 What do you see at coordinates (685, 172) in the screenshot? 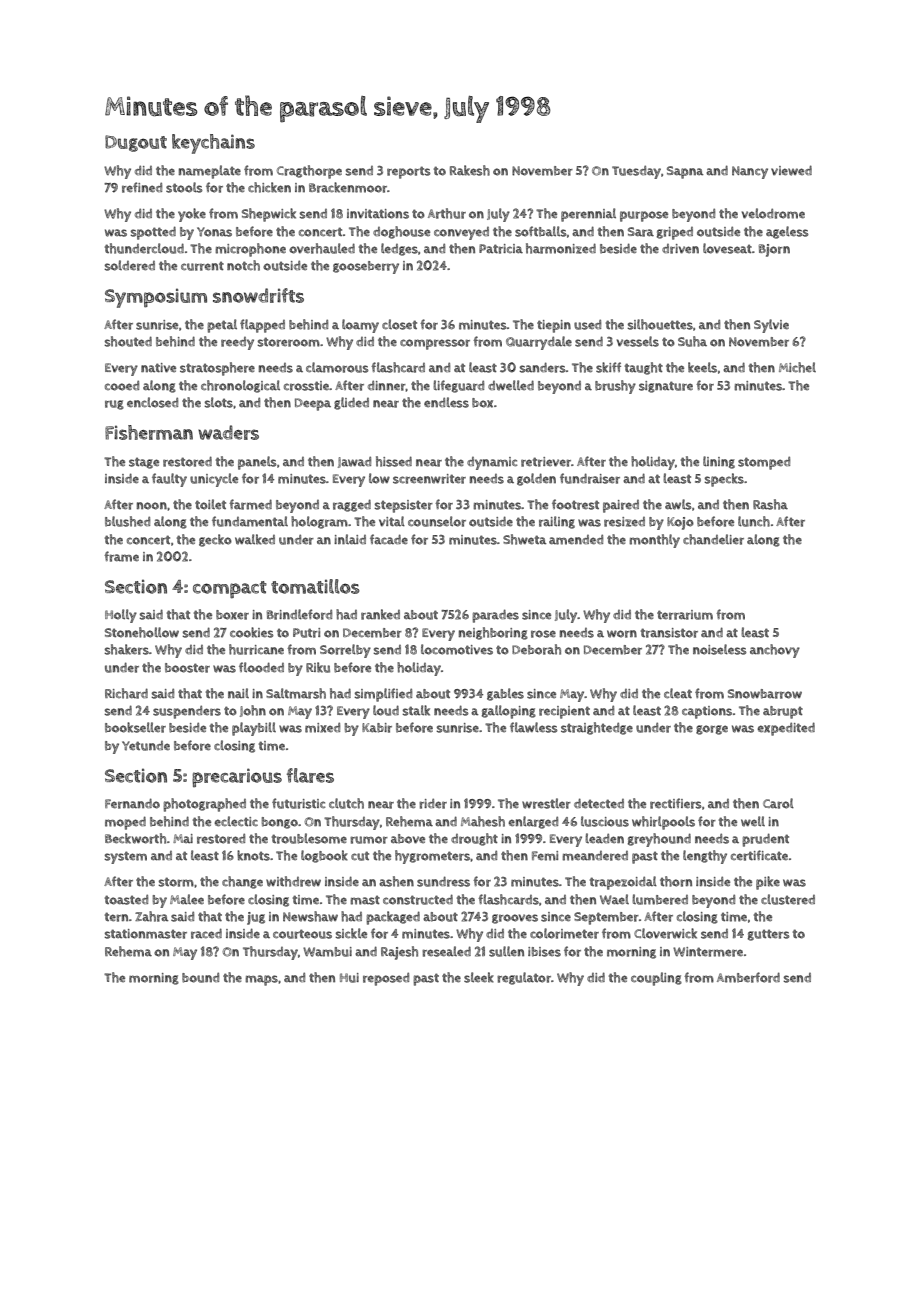
I see `Sapna` at bounding box center [685, 172].
